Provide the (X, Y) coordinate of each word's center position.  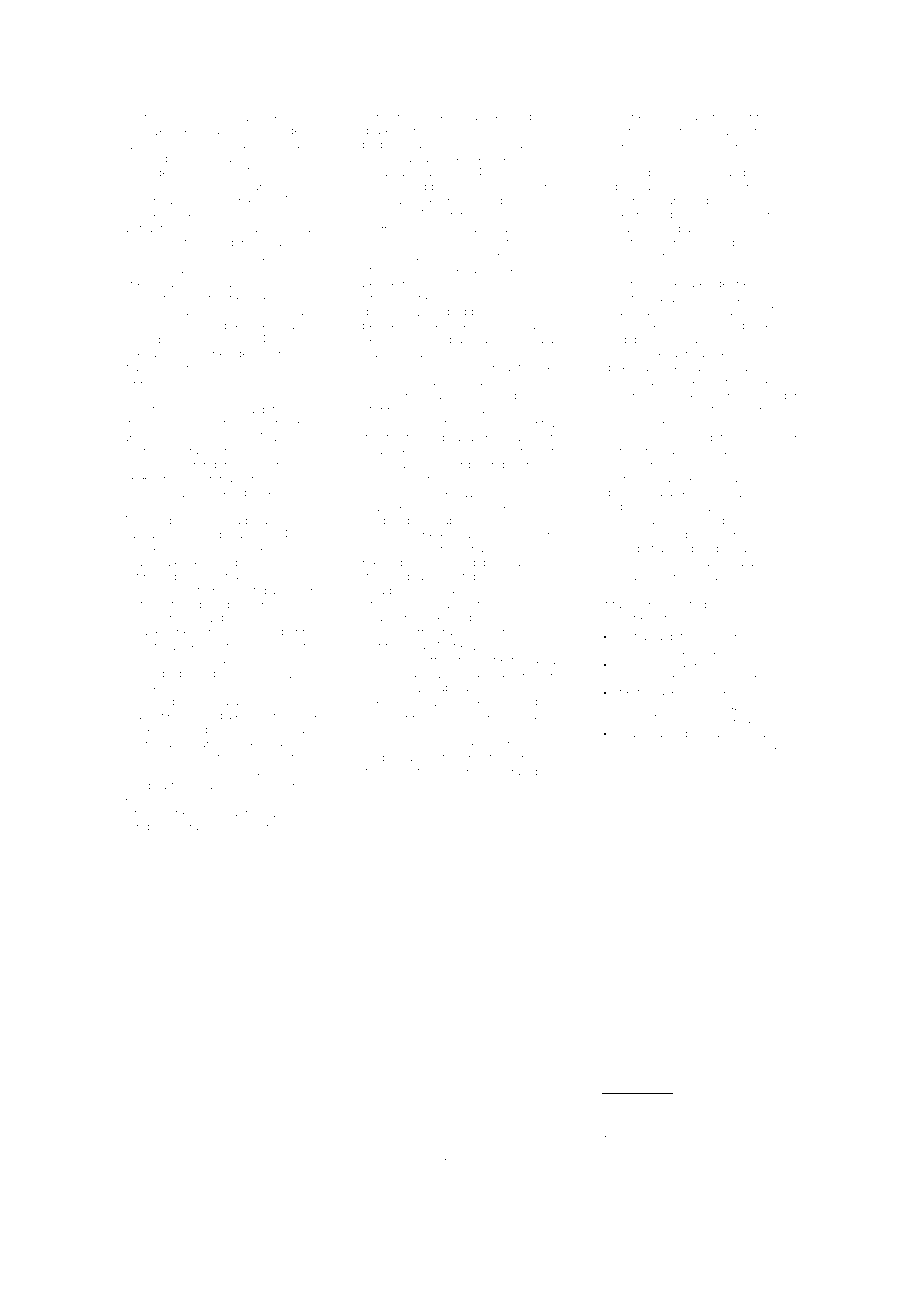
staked (499, 646)
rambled (271, 660)
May (432, 590)
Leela (277, 492)
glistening (739, 735)
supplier (742, 637)
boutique (231, 201)
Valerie (260, 827)
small (422, 172)
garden (763, 721)
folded (717, 242)
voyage (455, 773)
